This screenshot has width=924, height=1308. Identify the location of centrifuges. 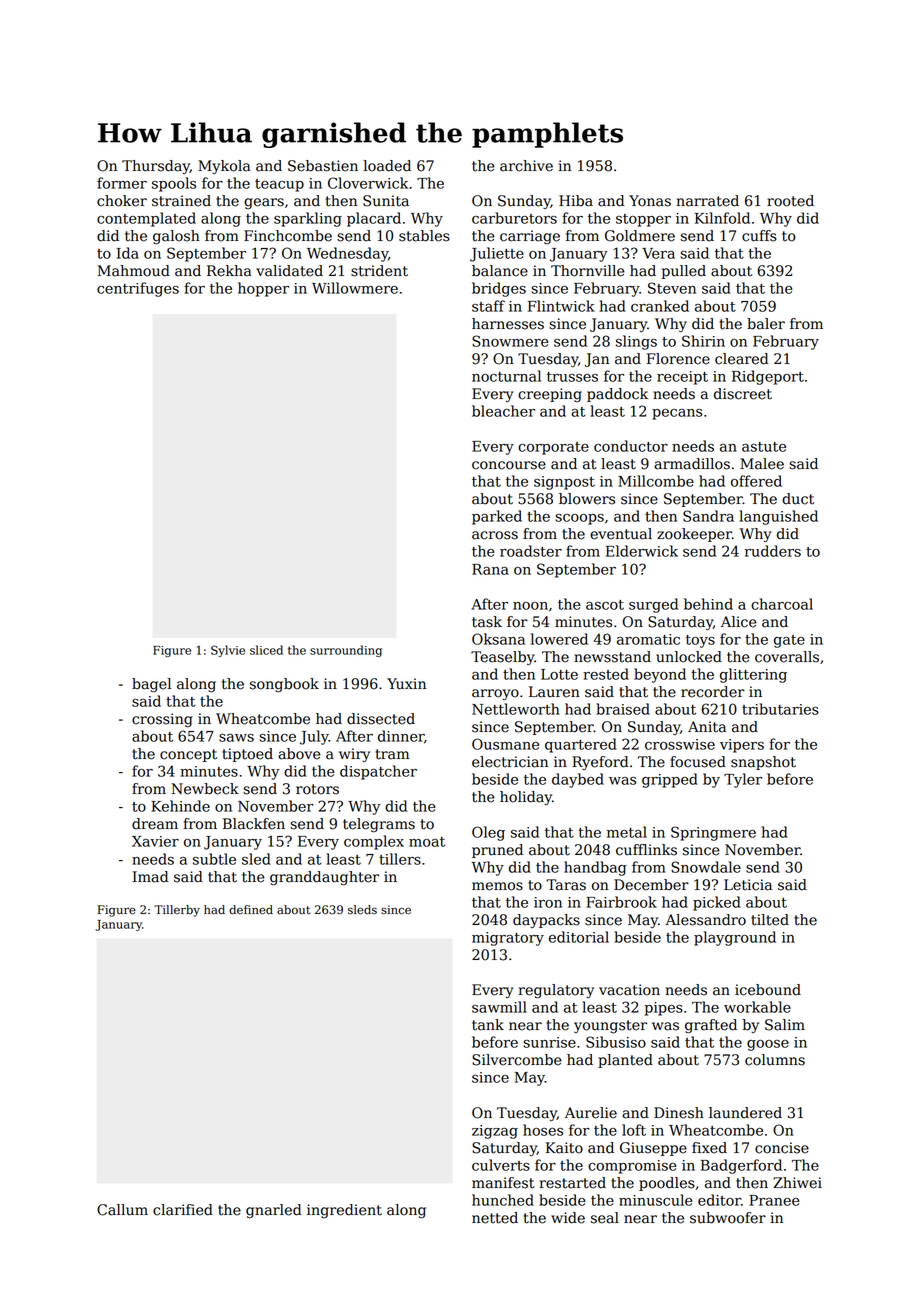
(138, 289).
